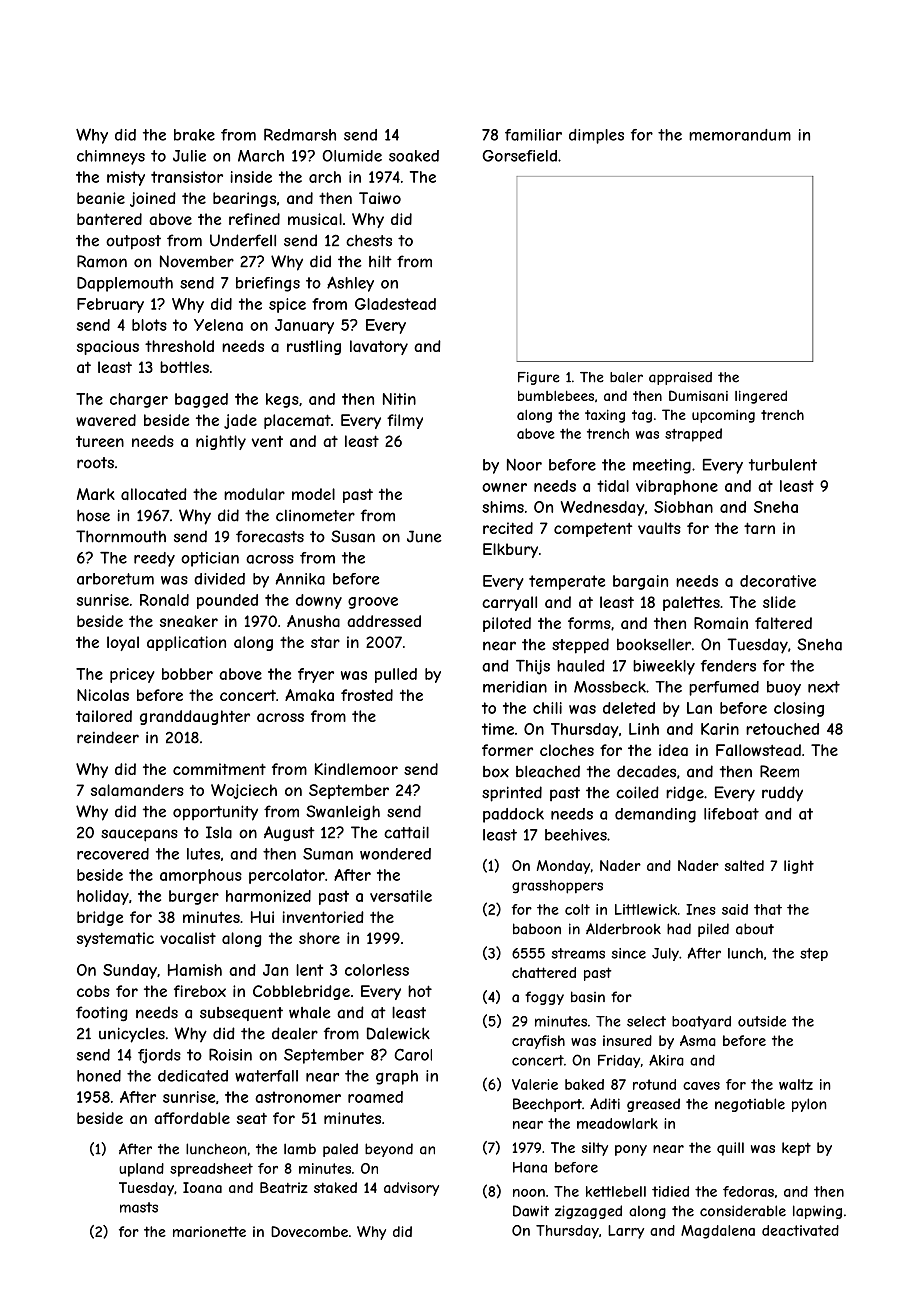 Image resolution: width=924 pixels, height=1308 pixels. Describe the element at coordinates (824, 687) in the document. I see `next` at that location.
